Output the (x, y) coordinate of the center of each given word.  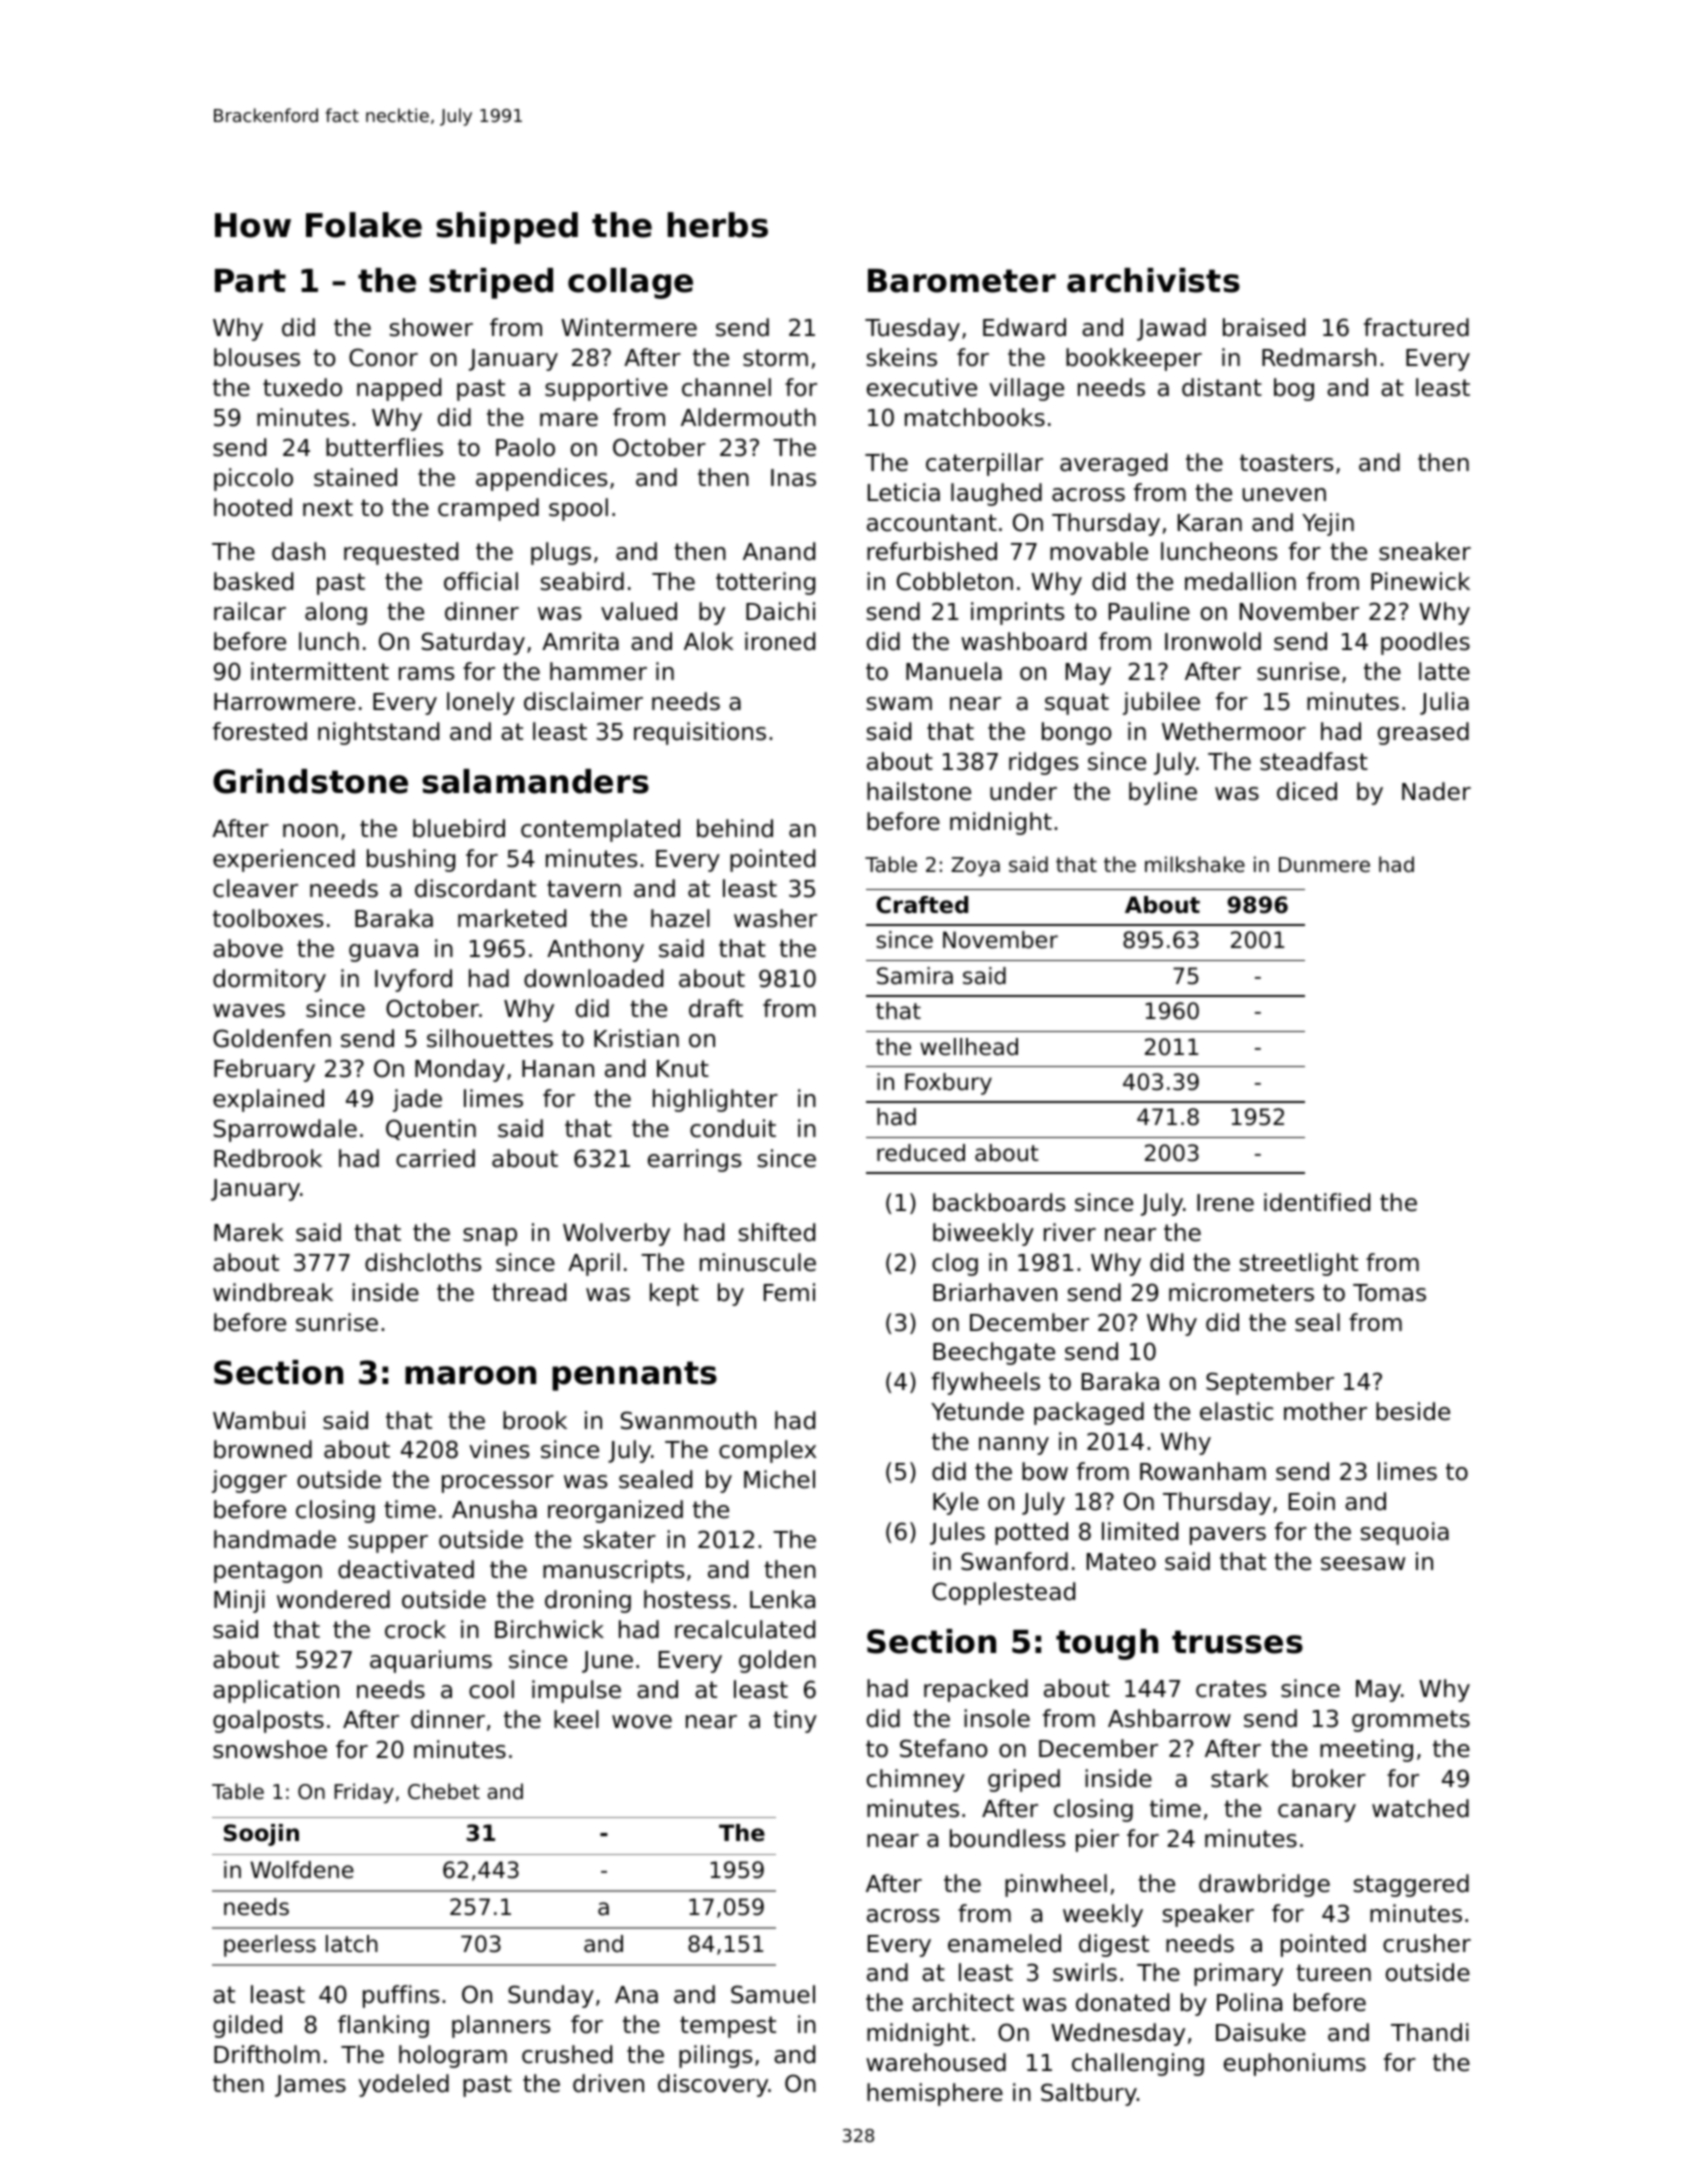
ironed (780, 641)
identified (1317, 1202)
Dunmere (1324, 865)
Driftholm (267, 2054)
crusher (1427, 1943)
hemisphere (935, 2094)
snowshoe (270, 1749)
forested (260, 731)
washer (775, 918)
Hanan (558, 1069)
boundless (1007, 1838)
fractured (1416, 327)
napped (399, 389)
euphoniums (1295, 2064)
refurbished (932, 551)
